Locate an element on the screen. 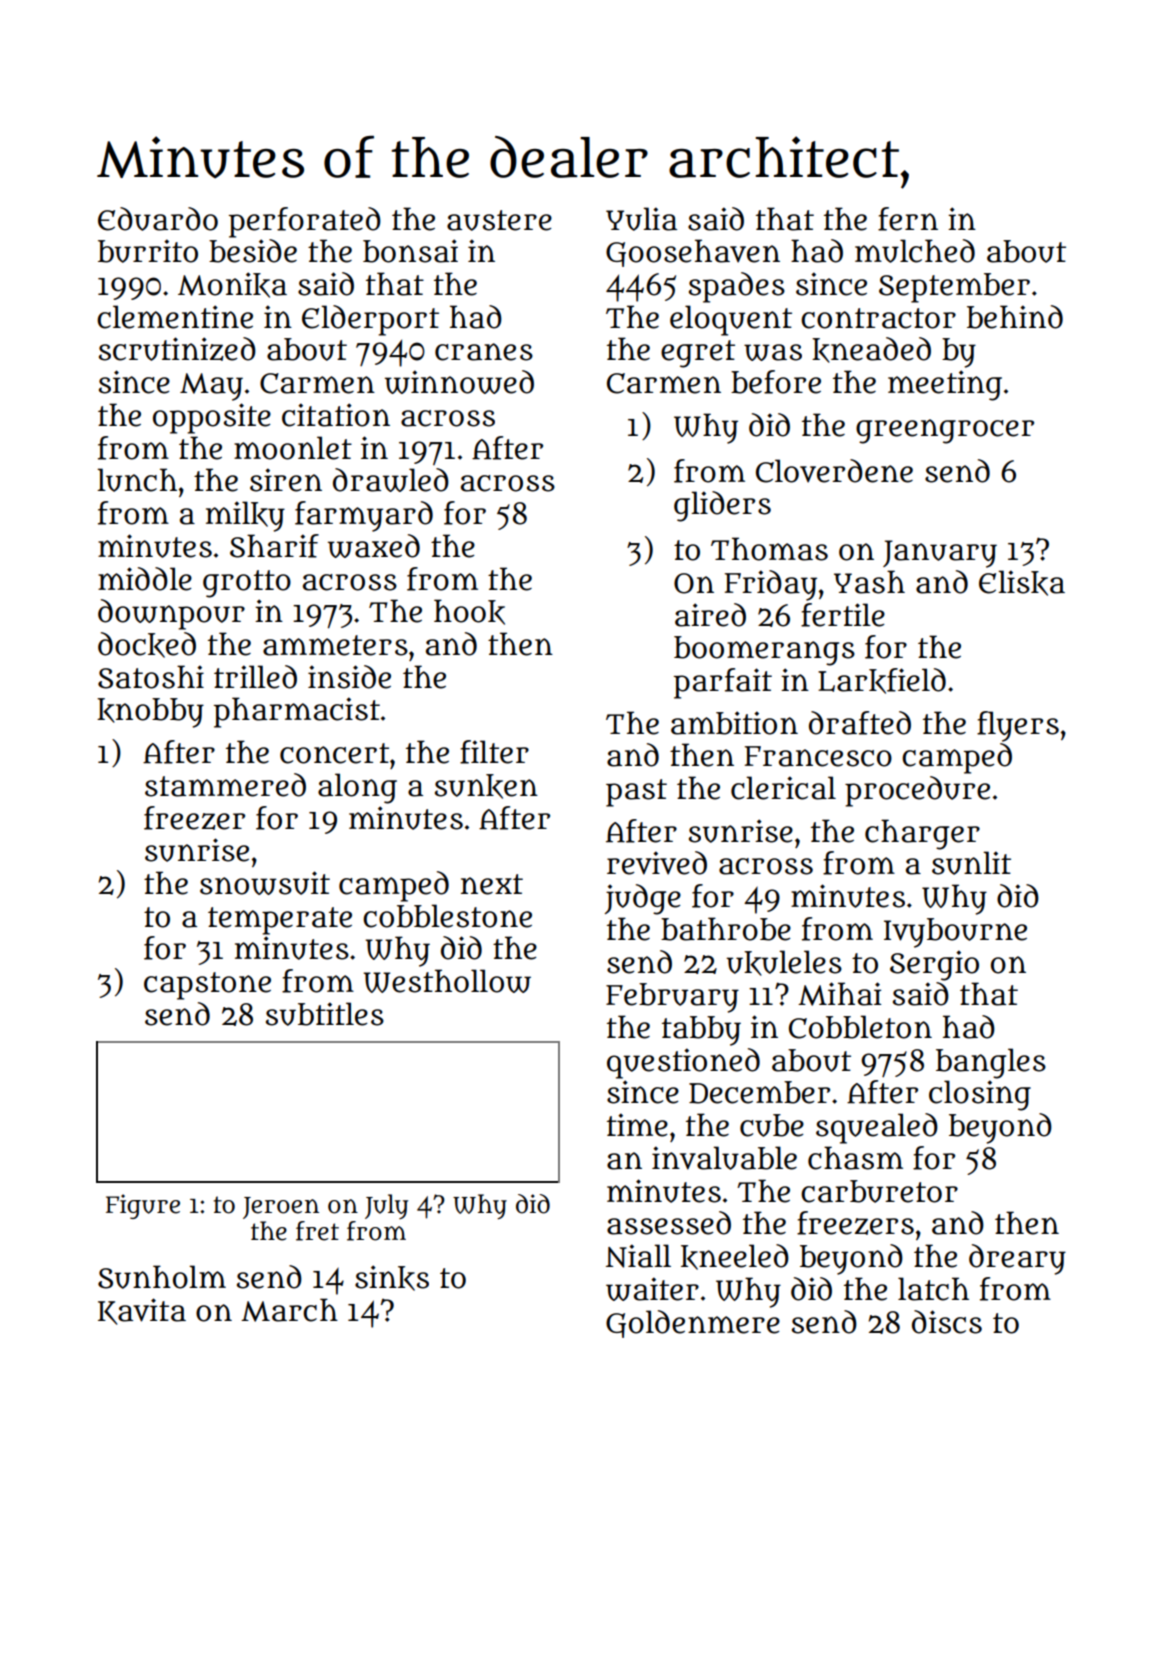 This screenshot has width=1165, height=1654. greengrocer is located at coordinates (945, 431).
